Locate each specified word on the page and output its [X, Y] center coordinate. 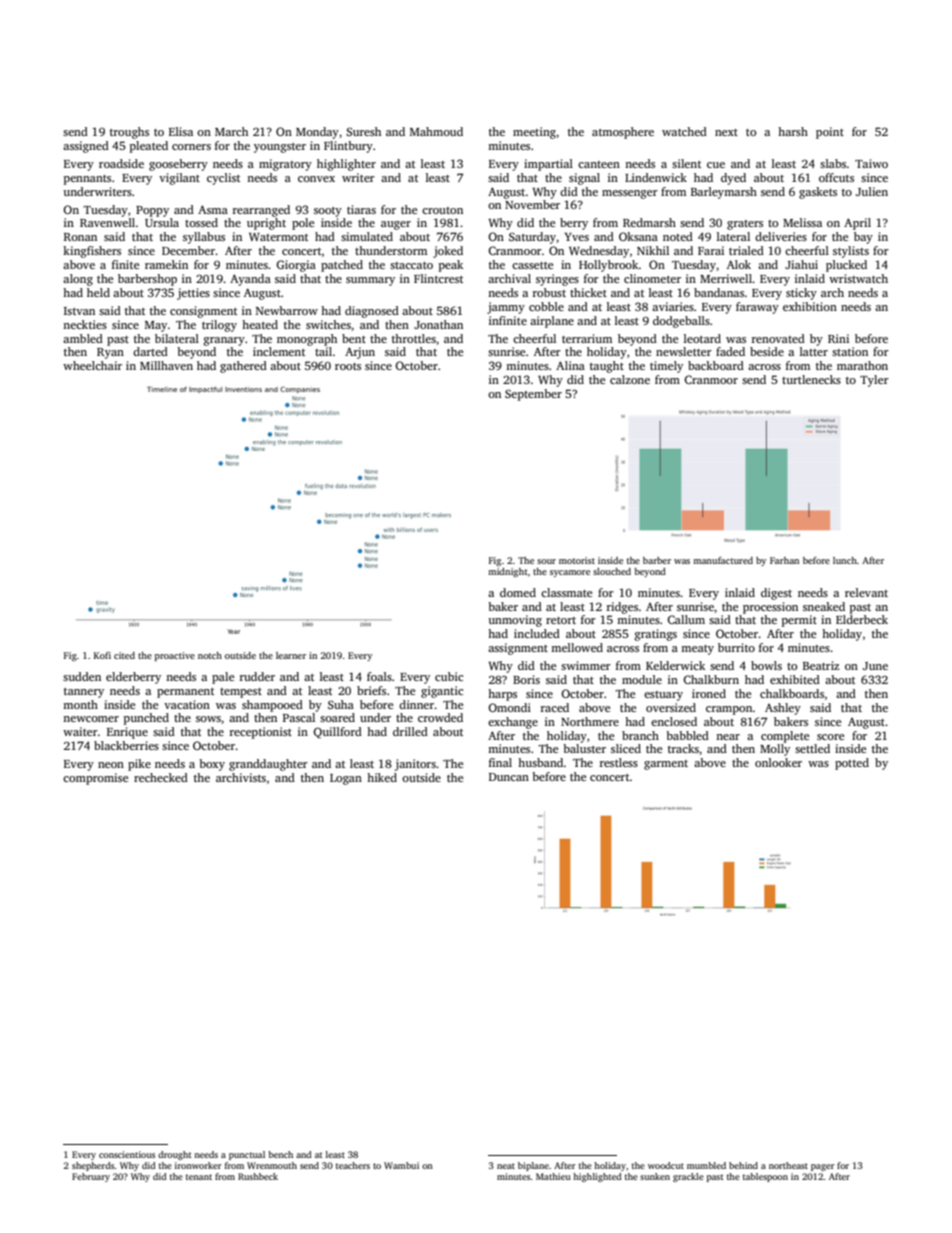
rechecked [161, 777]
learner [291, 655]
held [98, 292]
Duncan [509, 777]
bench [280, 1154]
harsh [793, 131]
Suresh [363, 131]
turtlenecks [811, 379]
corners [191, 147]
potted [852, 764]
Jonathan [438, 324]
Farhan [784, 560]
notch [210, 655]
